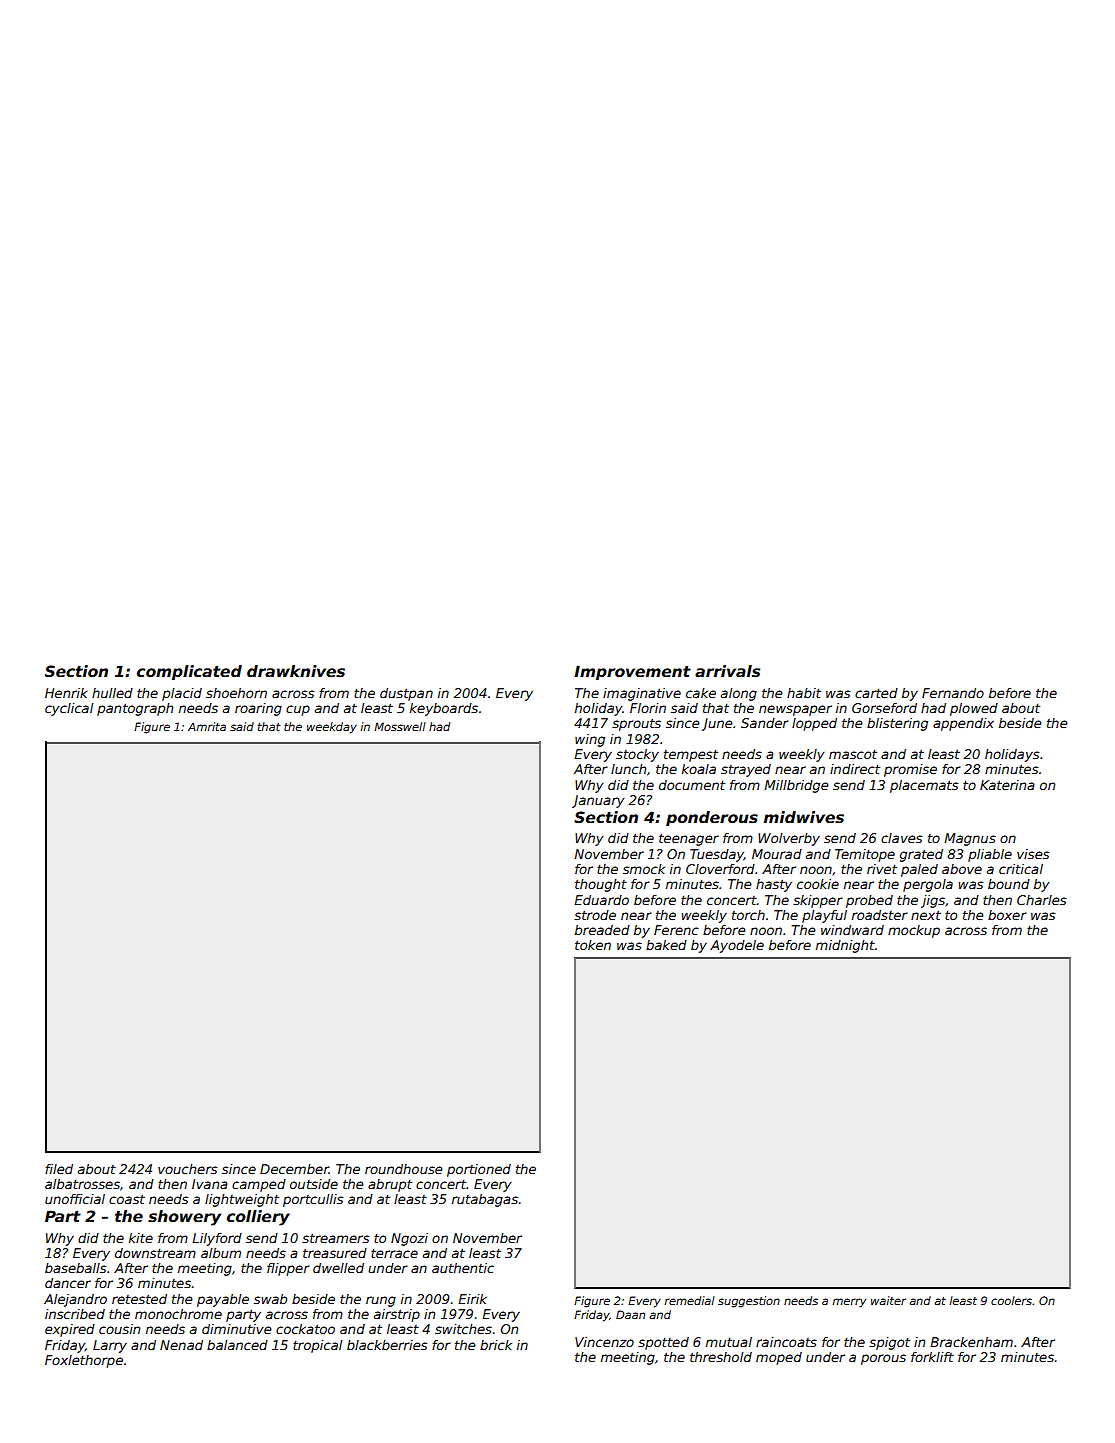  What do you see at coordinates (479, 1170) in the screenshot?
I see `portioned` at bounding box center [479, 1170].
